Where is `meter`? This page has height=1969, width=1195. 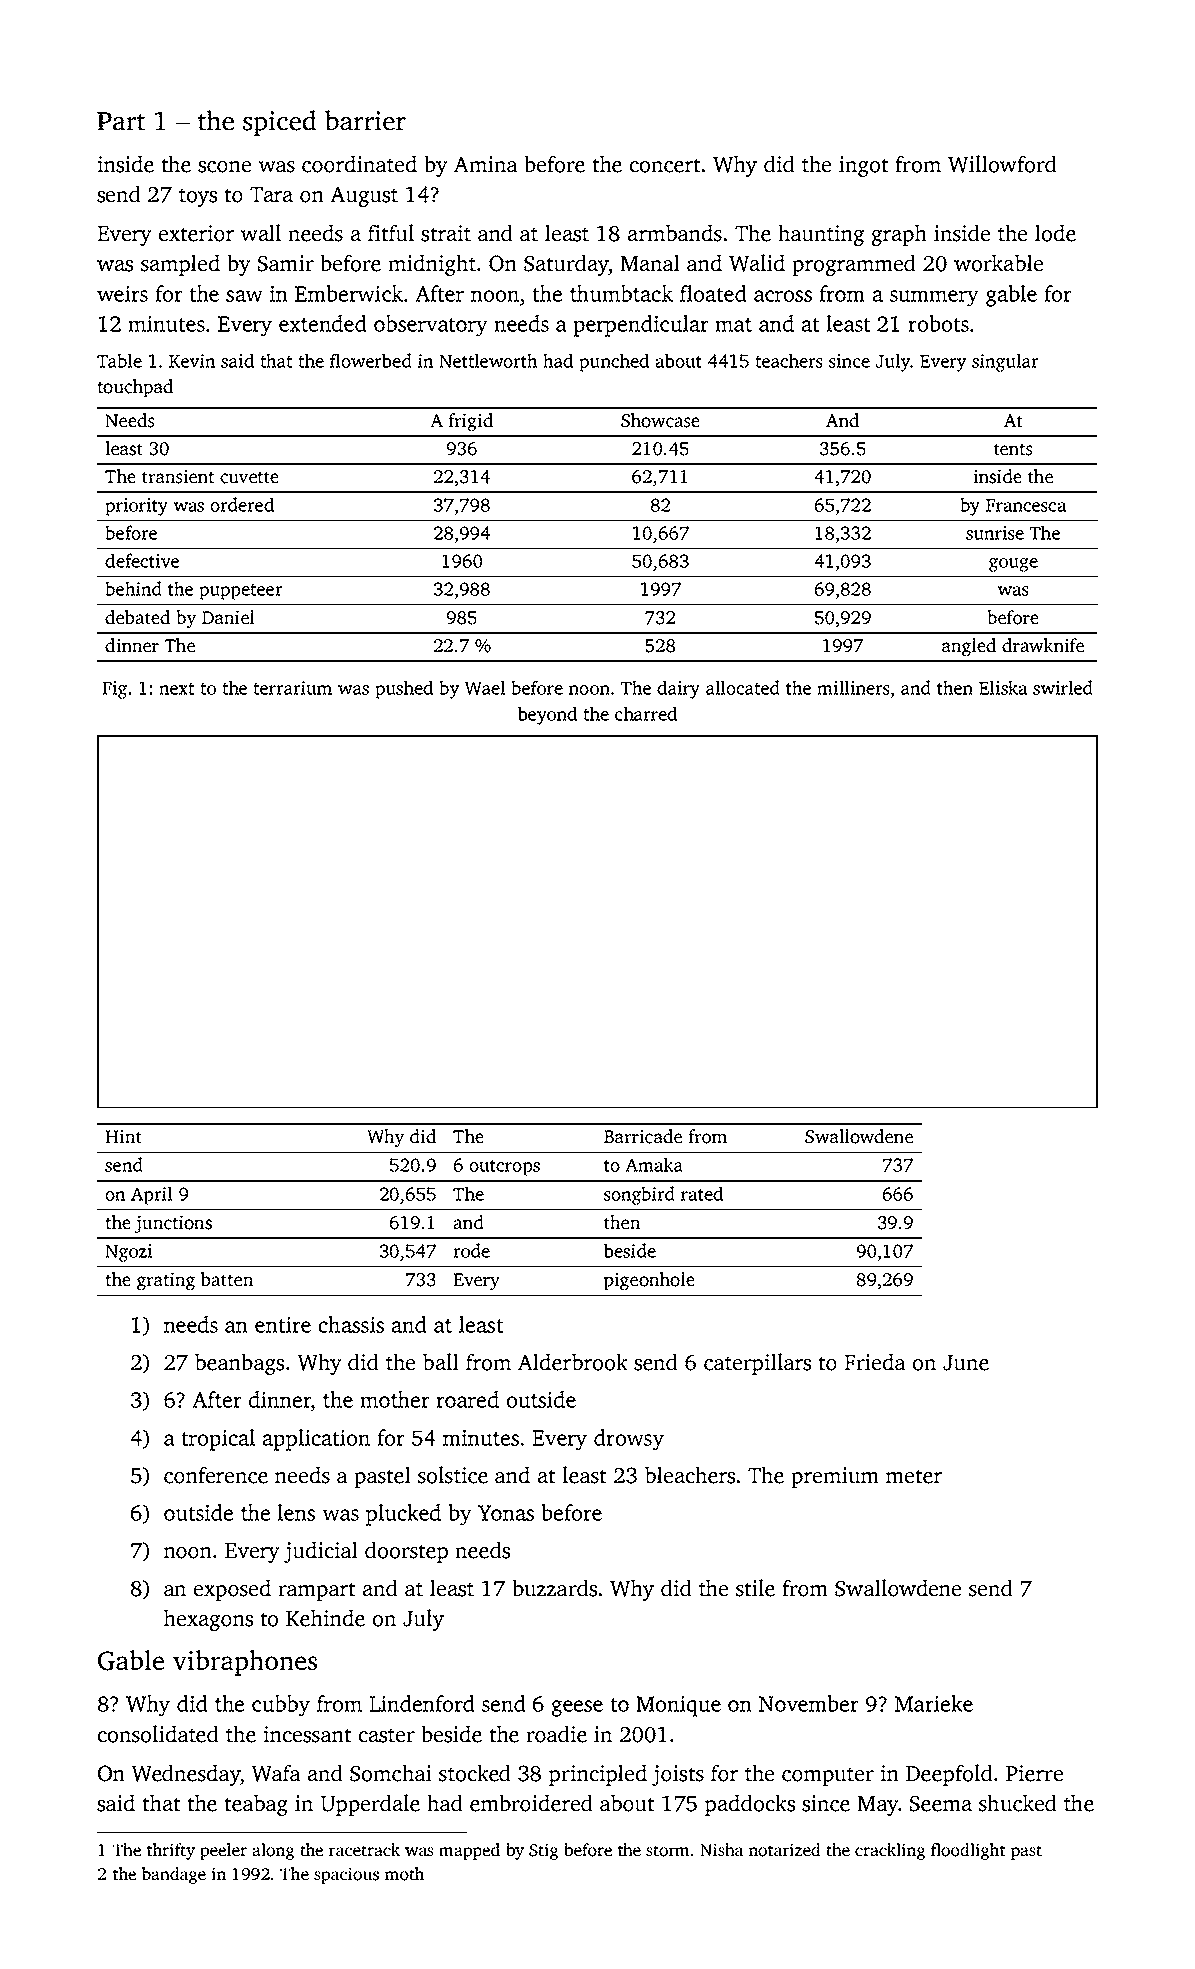 meter is located at coordinates (914, 1476).
